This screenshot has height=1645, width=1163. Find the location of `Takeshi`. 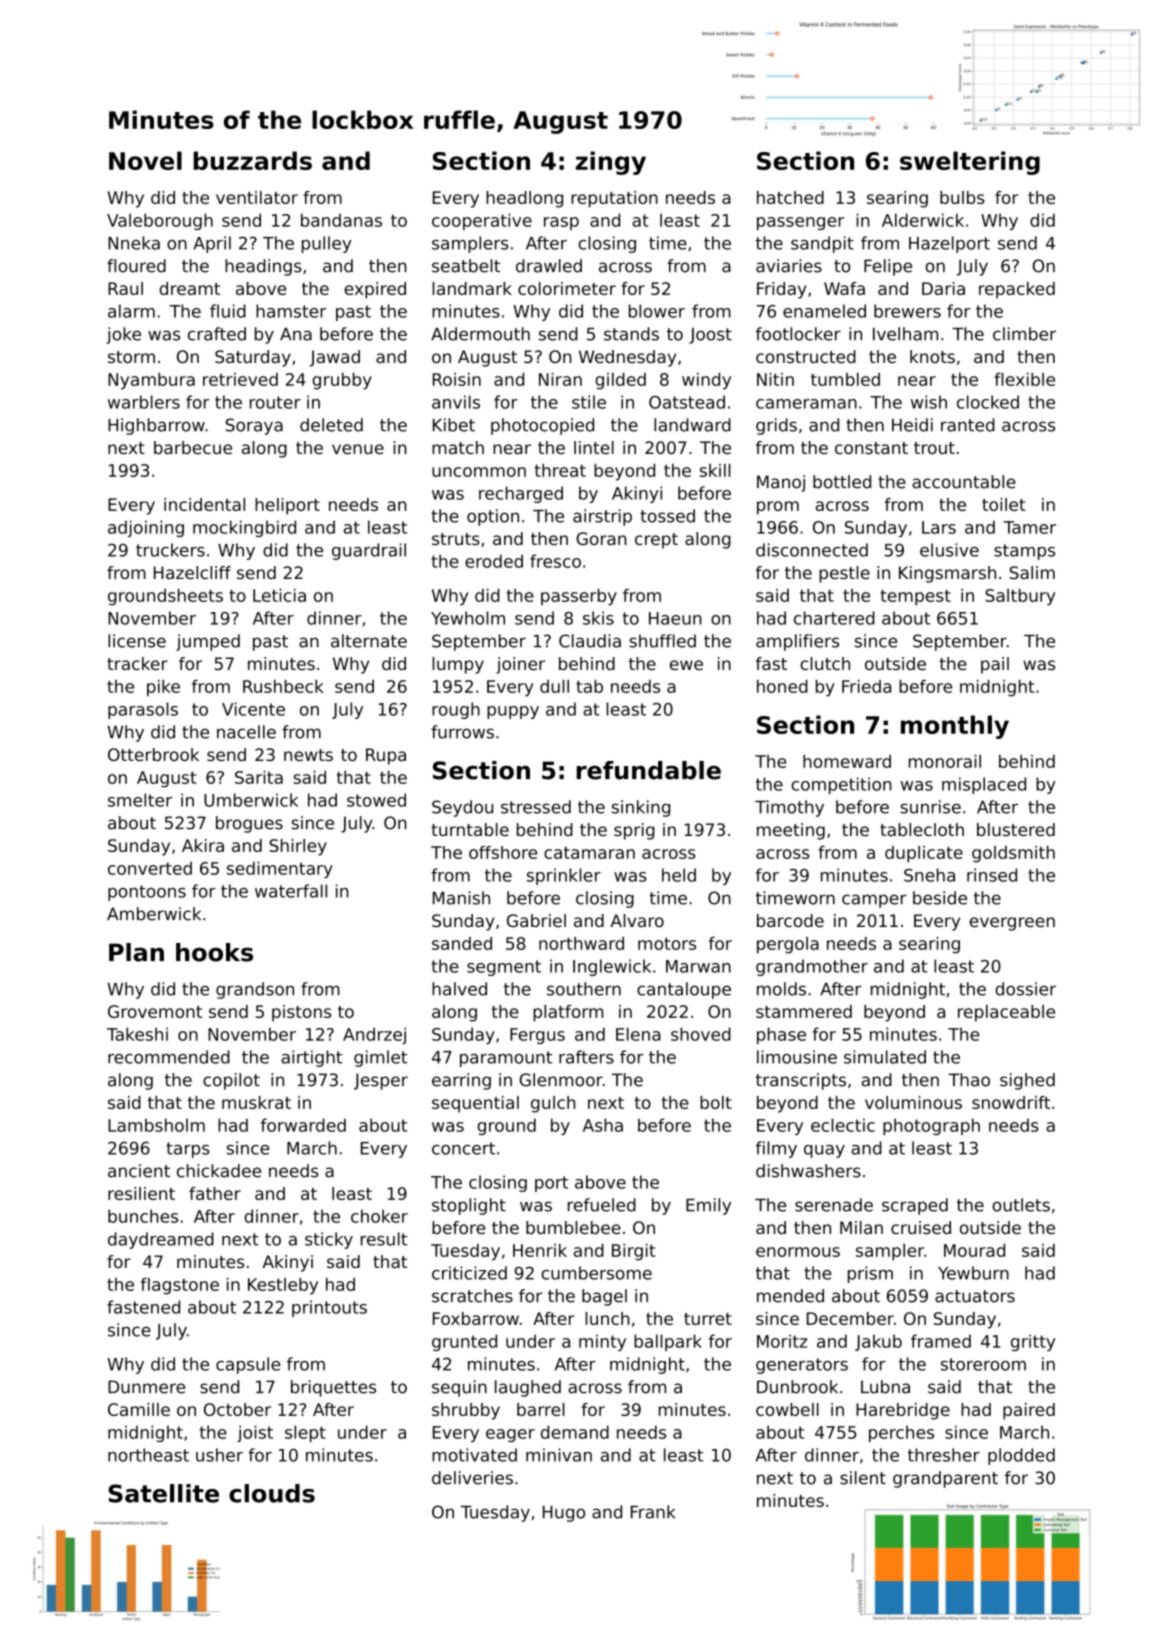

Takeshi is located at coordinates (137, 1034).
